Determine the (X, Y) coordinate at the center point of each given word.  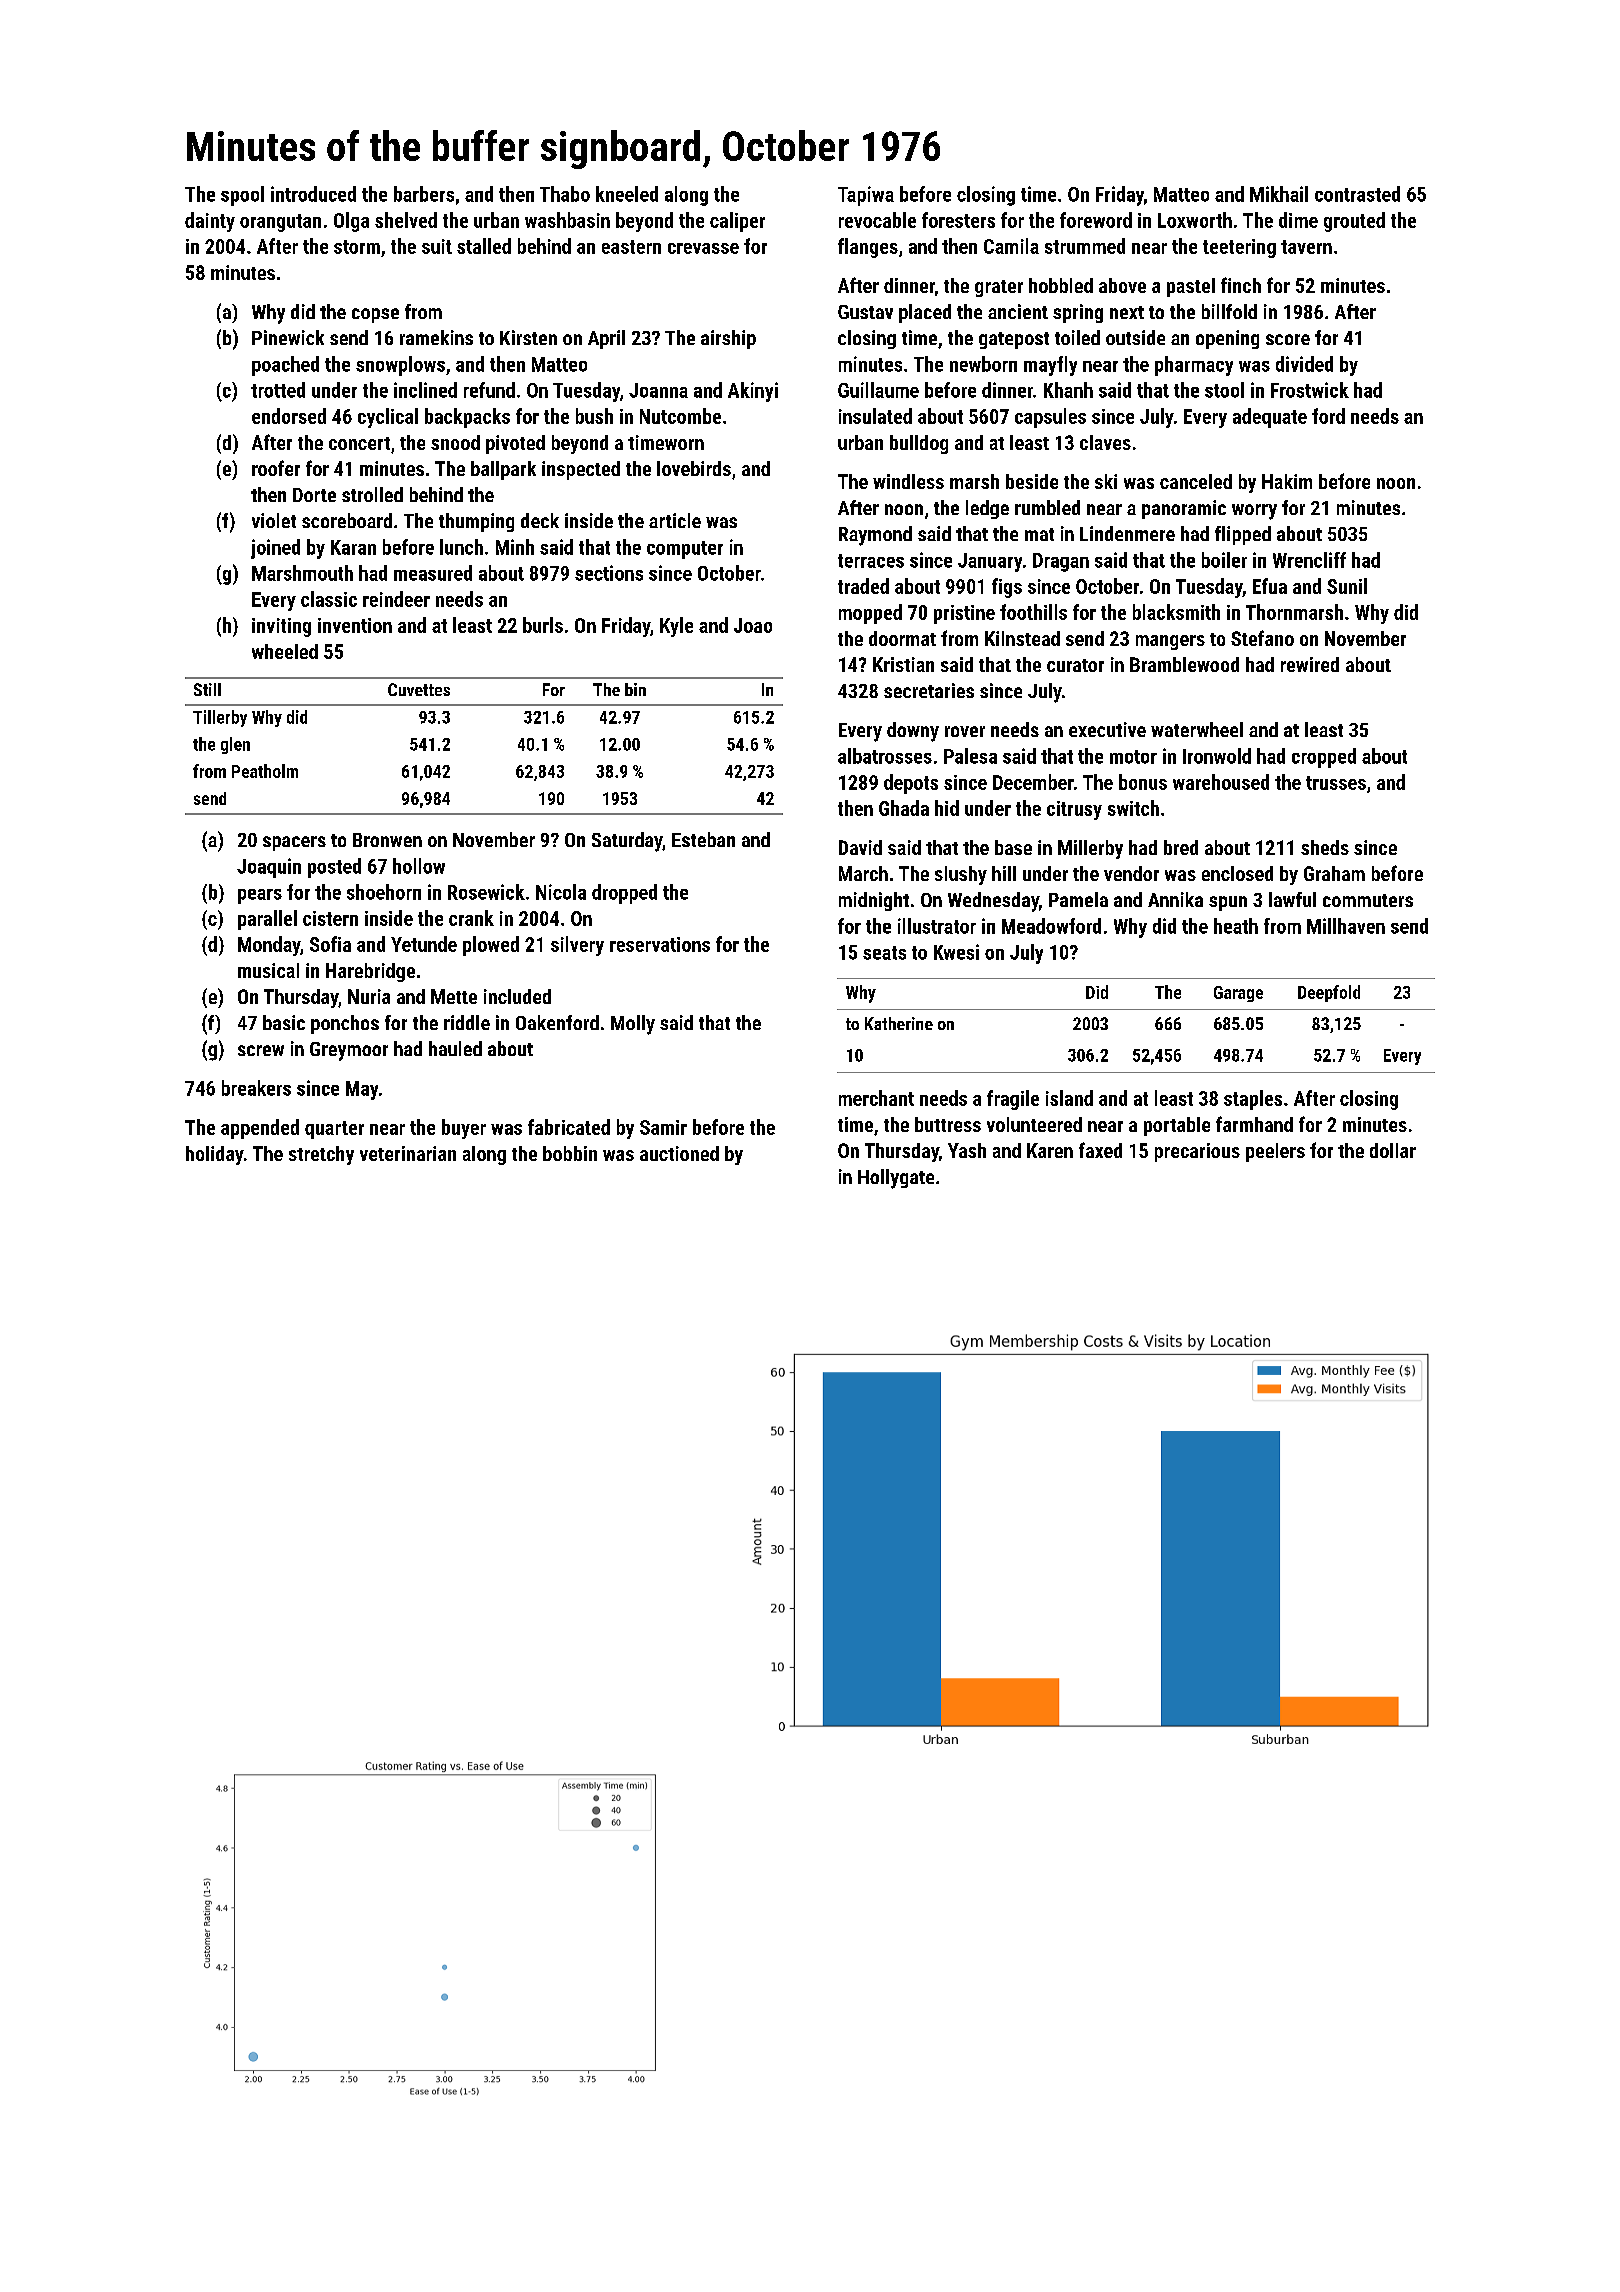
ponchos (345, 1024)
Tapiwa (866, 196)
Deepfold (1329, 993)
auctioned (679, 1153)
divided (1304, 364)
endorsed (289, 416)
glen (235, 745)
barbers (424, 194)
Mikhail (1279, 194)
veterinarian (408, 1153)
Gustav (865, 312)
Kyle (676, 627)
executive (1107, 729)
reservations (660, 944)
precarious (1197, 1152)
